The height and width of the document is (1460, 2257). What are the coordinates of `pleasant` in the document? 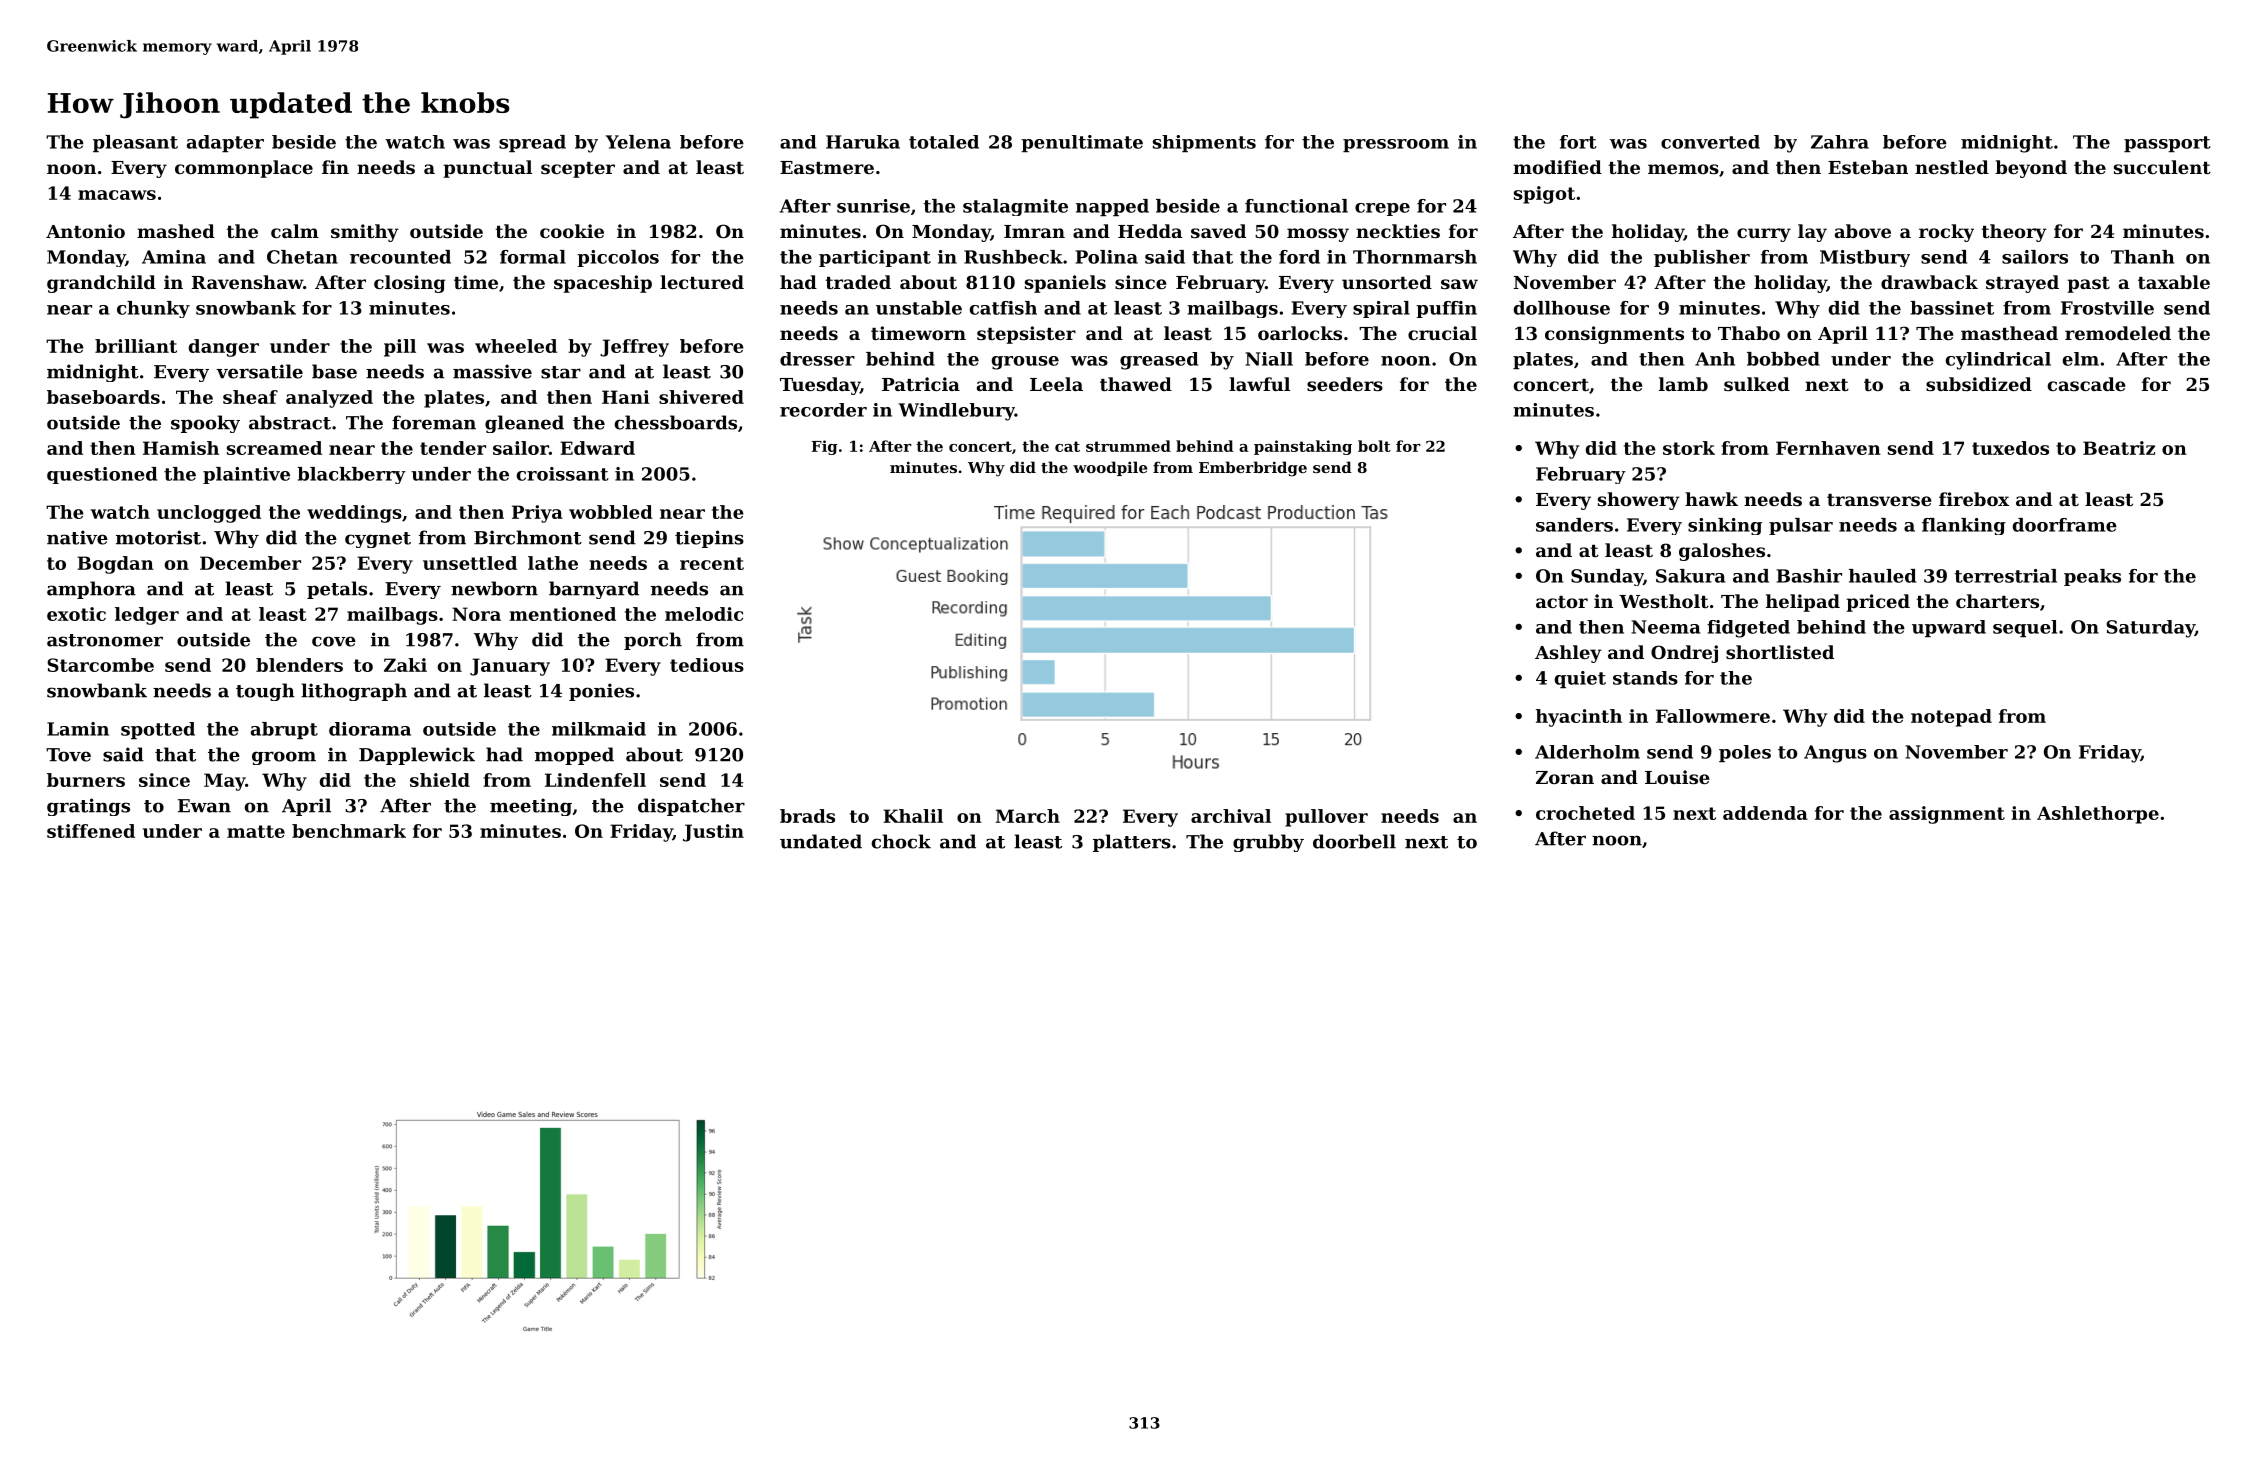 It's located at (135, 143).
